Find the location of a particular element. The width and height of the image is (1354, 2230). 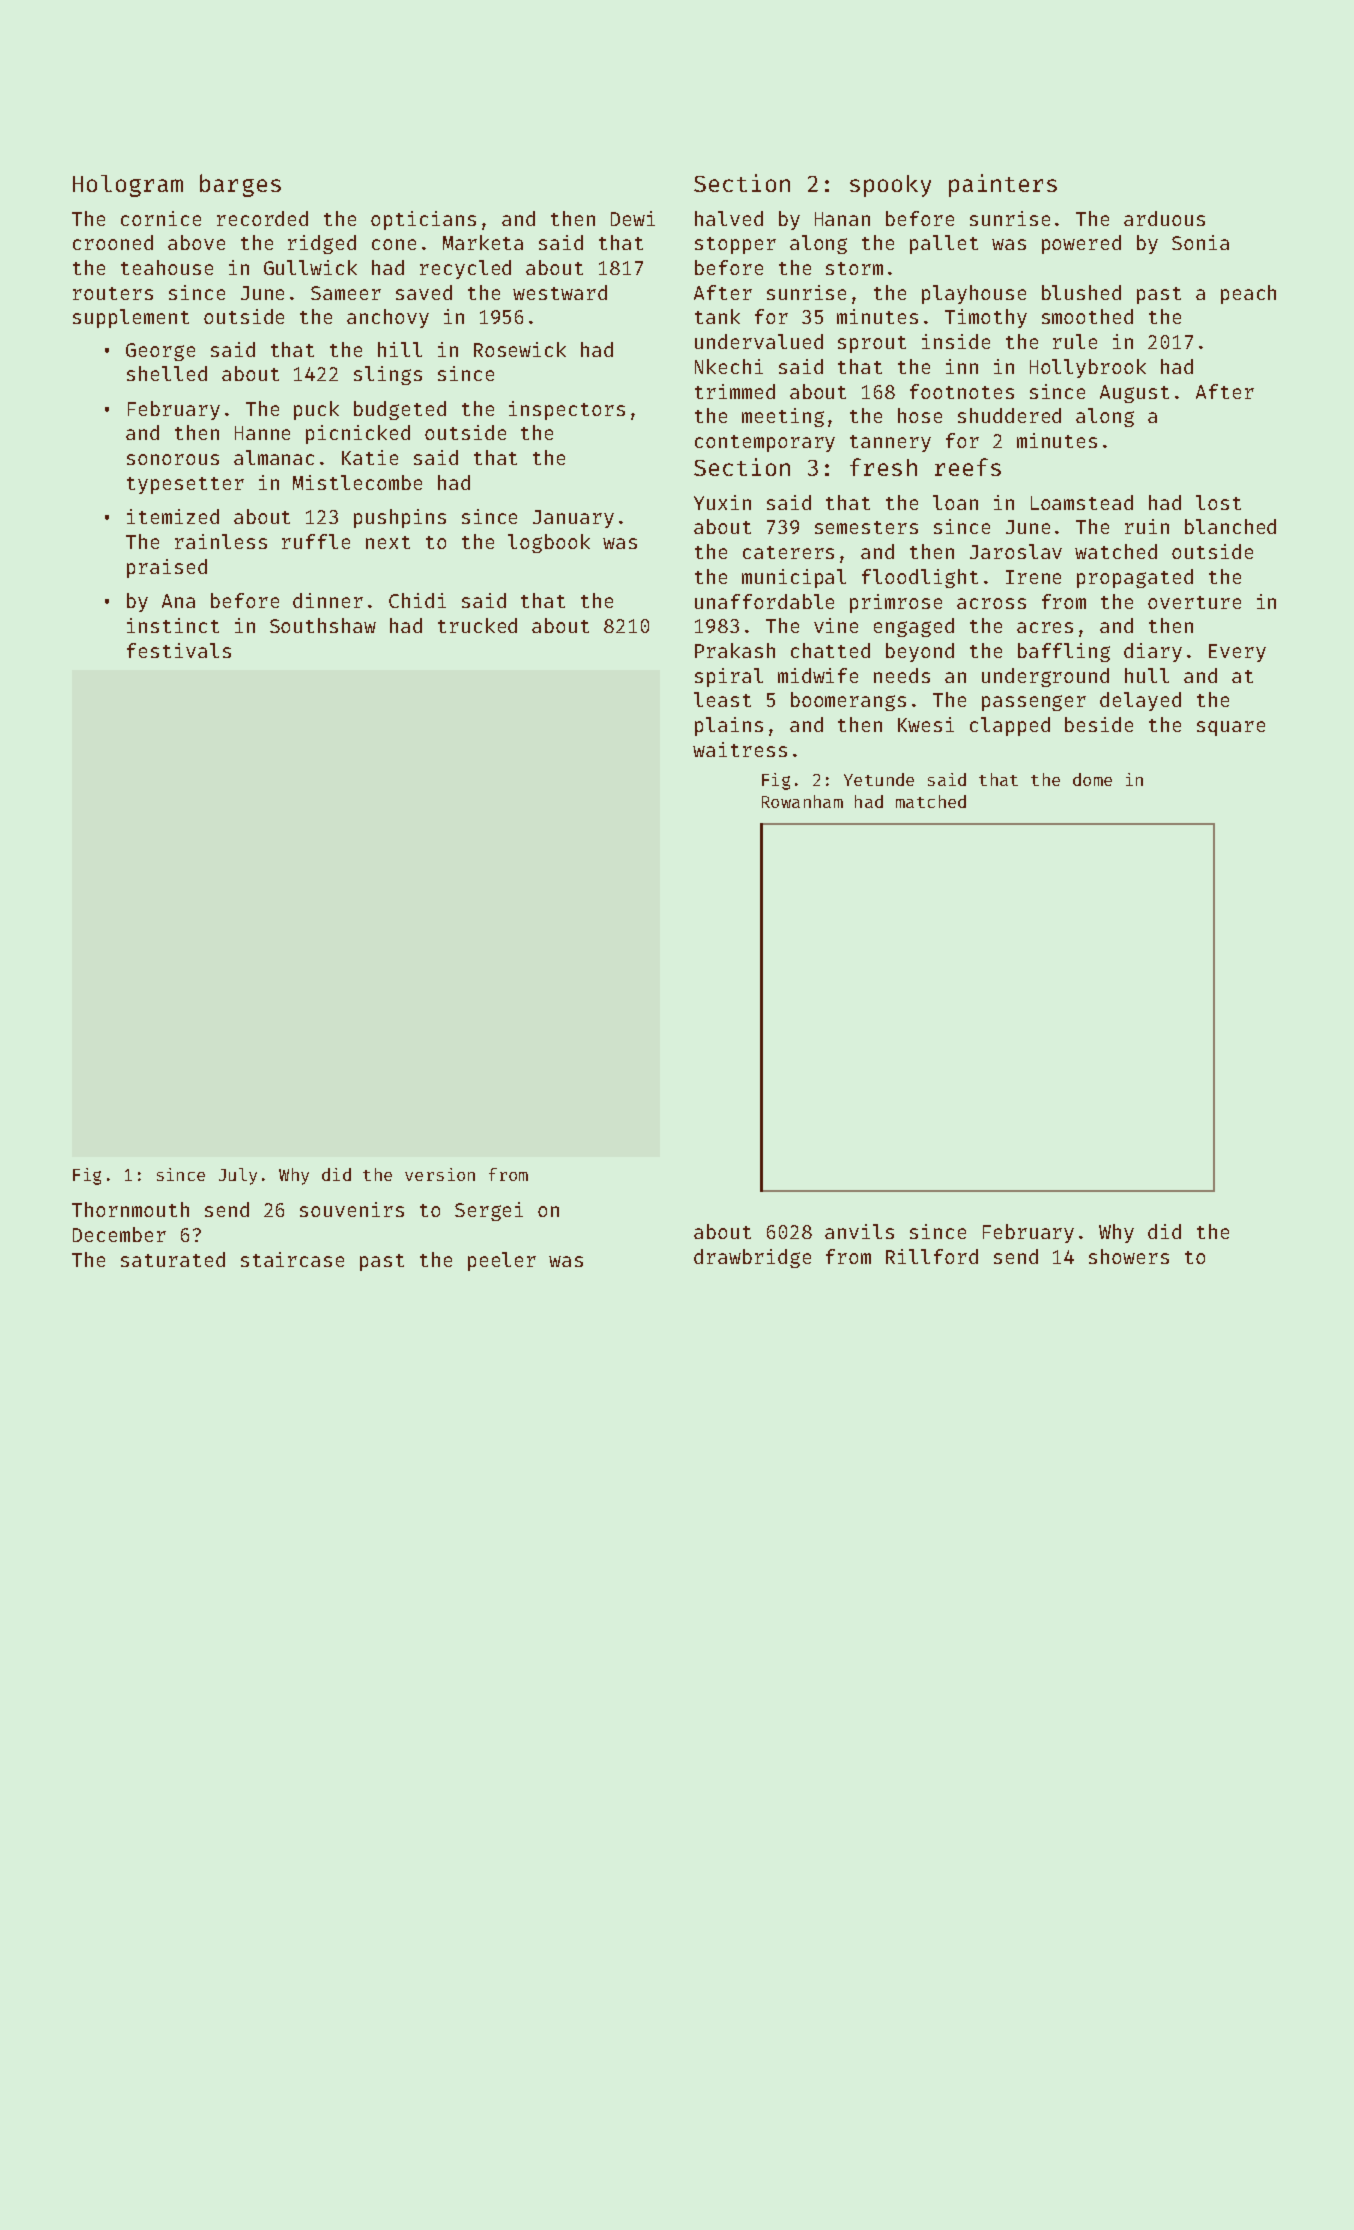

barges is located at coordinates (240, 185).
